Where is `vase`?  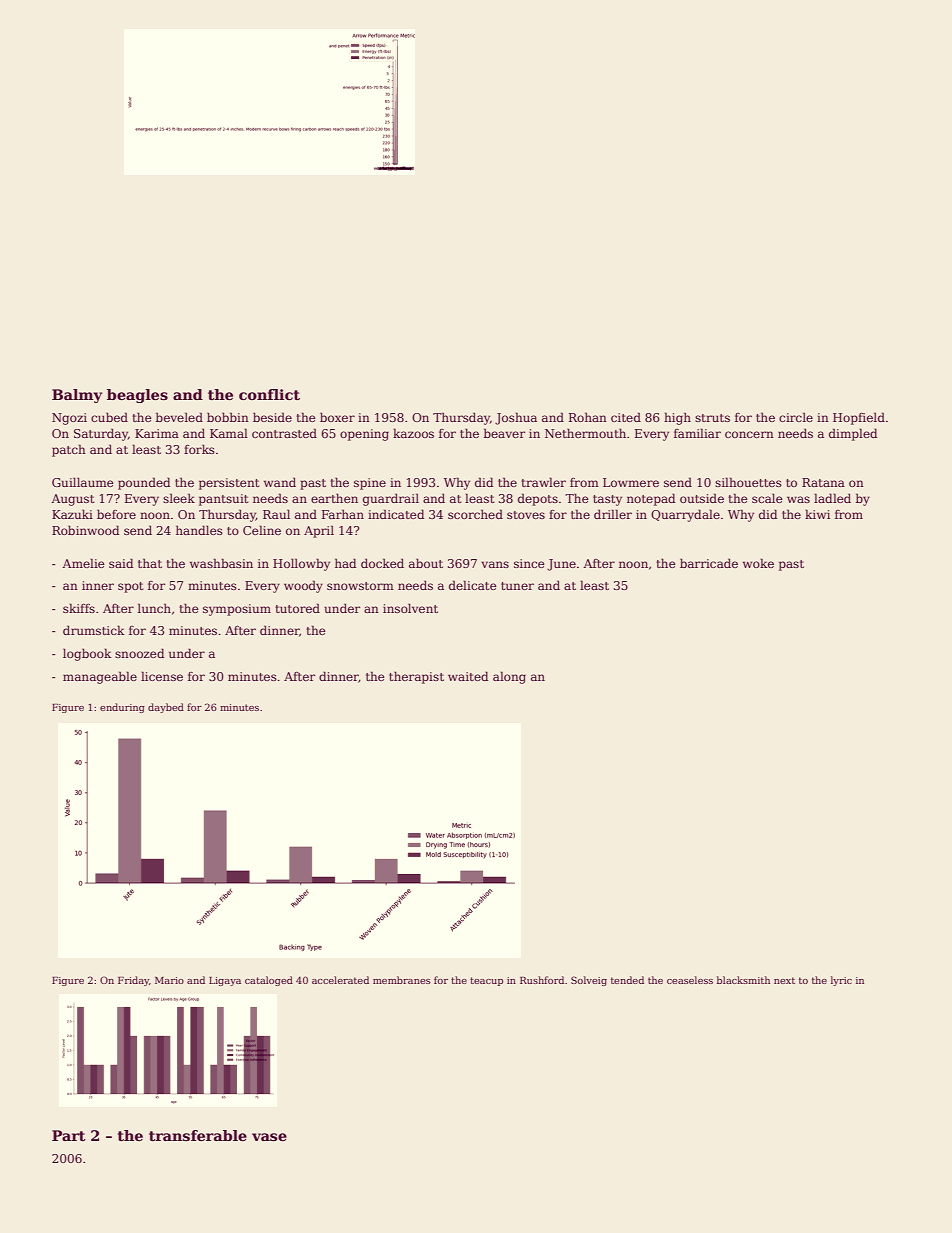 vase is located at coordinates (269, 1137).
